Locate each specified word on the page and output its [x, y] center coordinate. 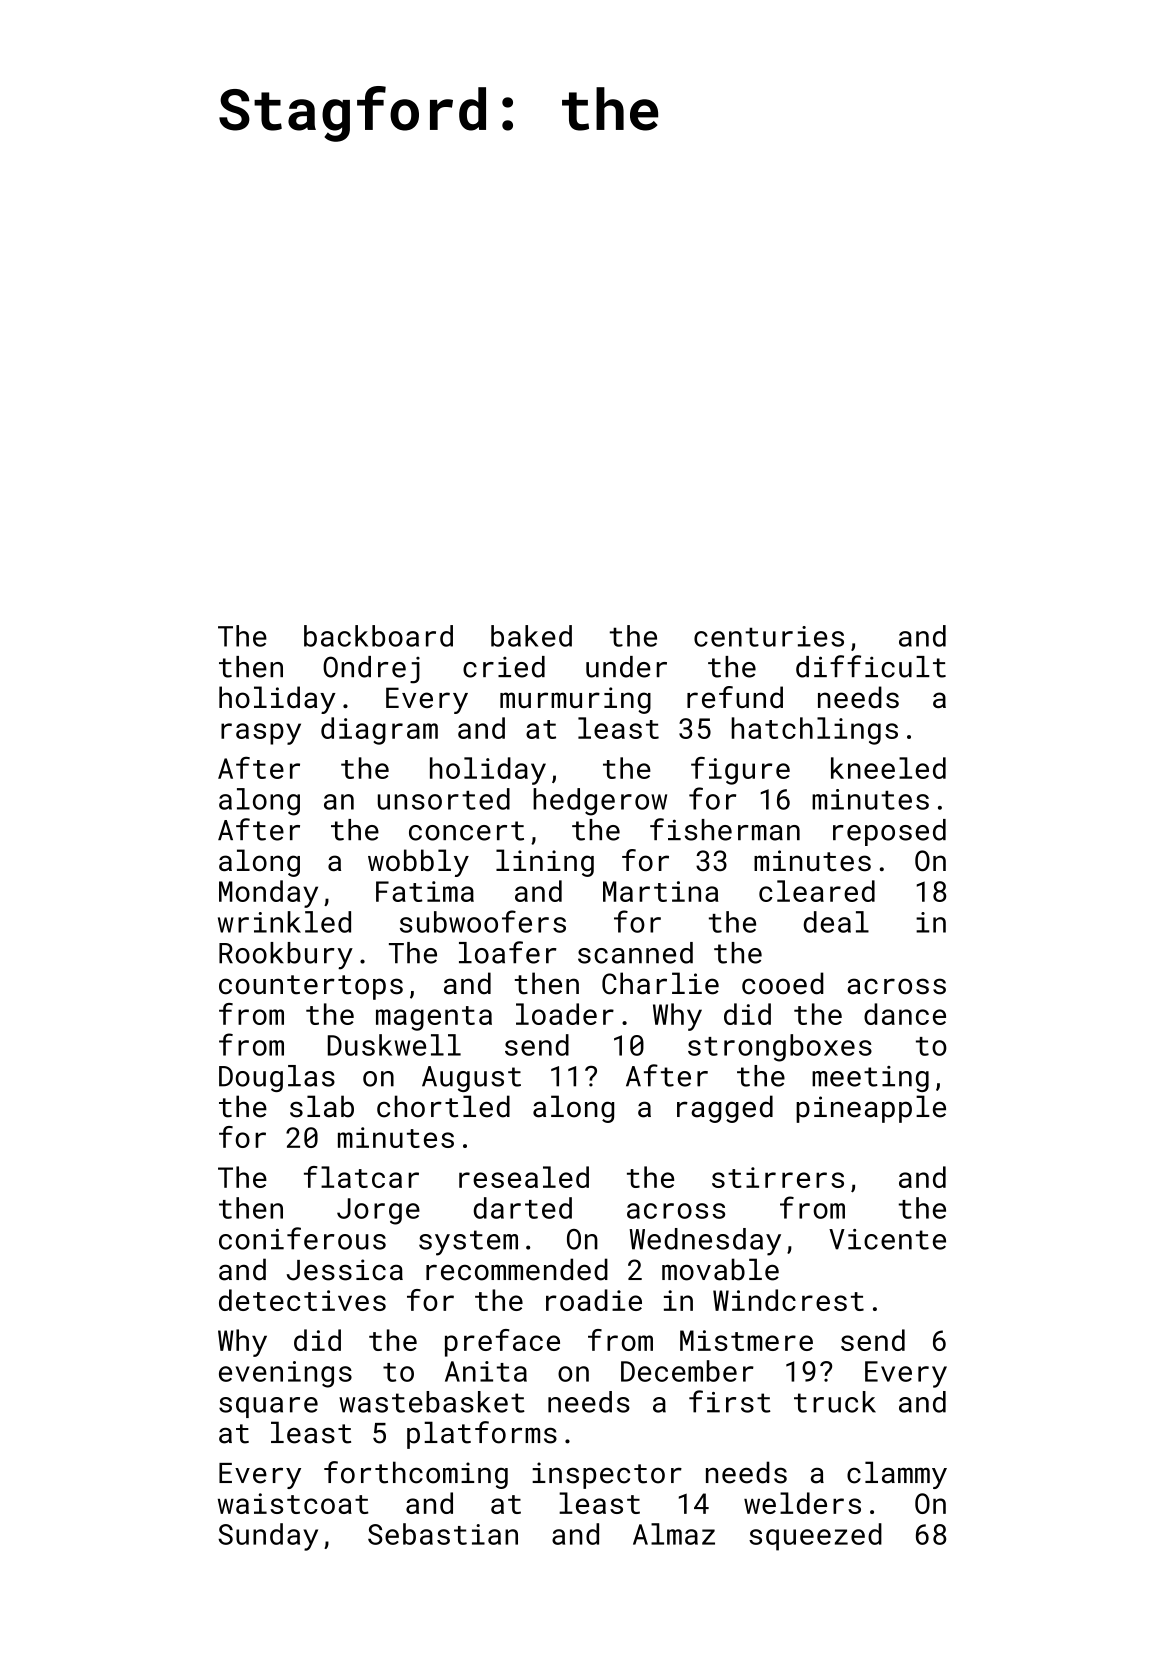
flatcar [361, 1177]
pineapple [871, 1109]
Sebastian [443, 1534]
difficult [871, 666]
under [626, 667]
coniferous [302, 1238]
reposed [889, 832]
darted [523, 1208]
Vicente [887, 1239]
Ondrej [371, 670]
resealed [524, 1177]
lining [545, 863]
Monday [268, 894]
